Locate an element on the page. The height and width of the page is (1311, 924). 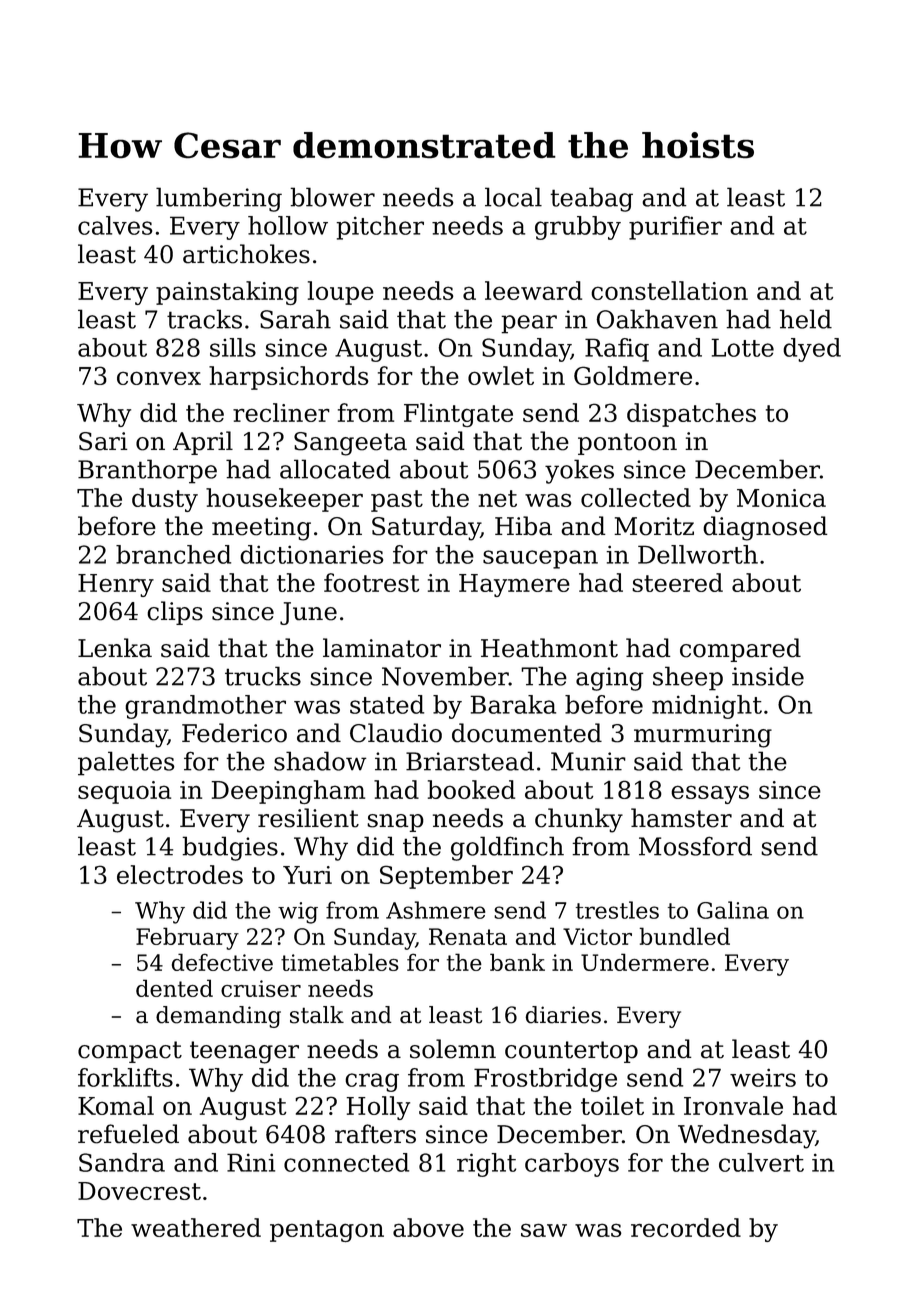
Galina is located at coordinates (733, 910).
